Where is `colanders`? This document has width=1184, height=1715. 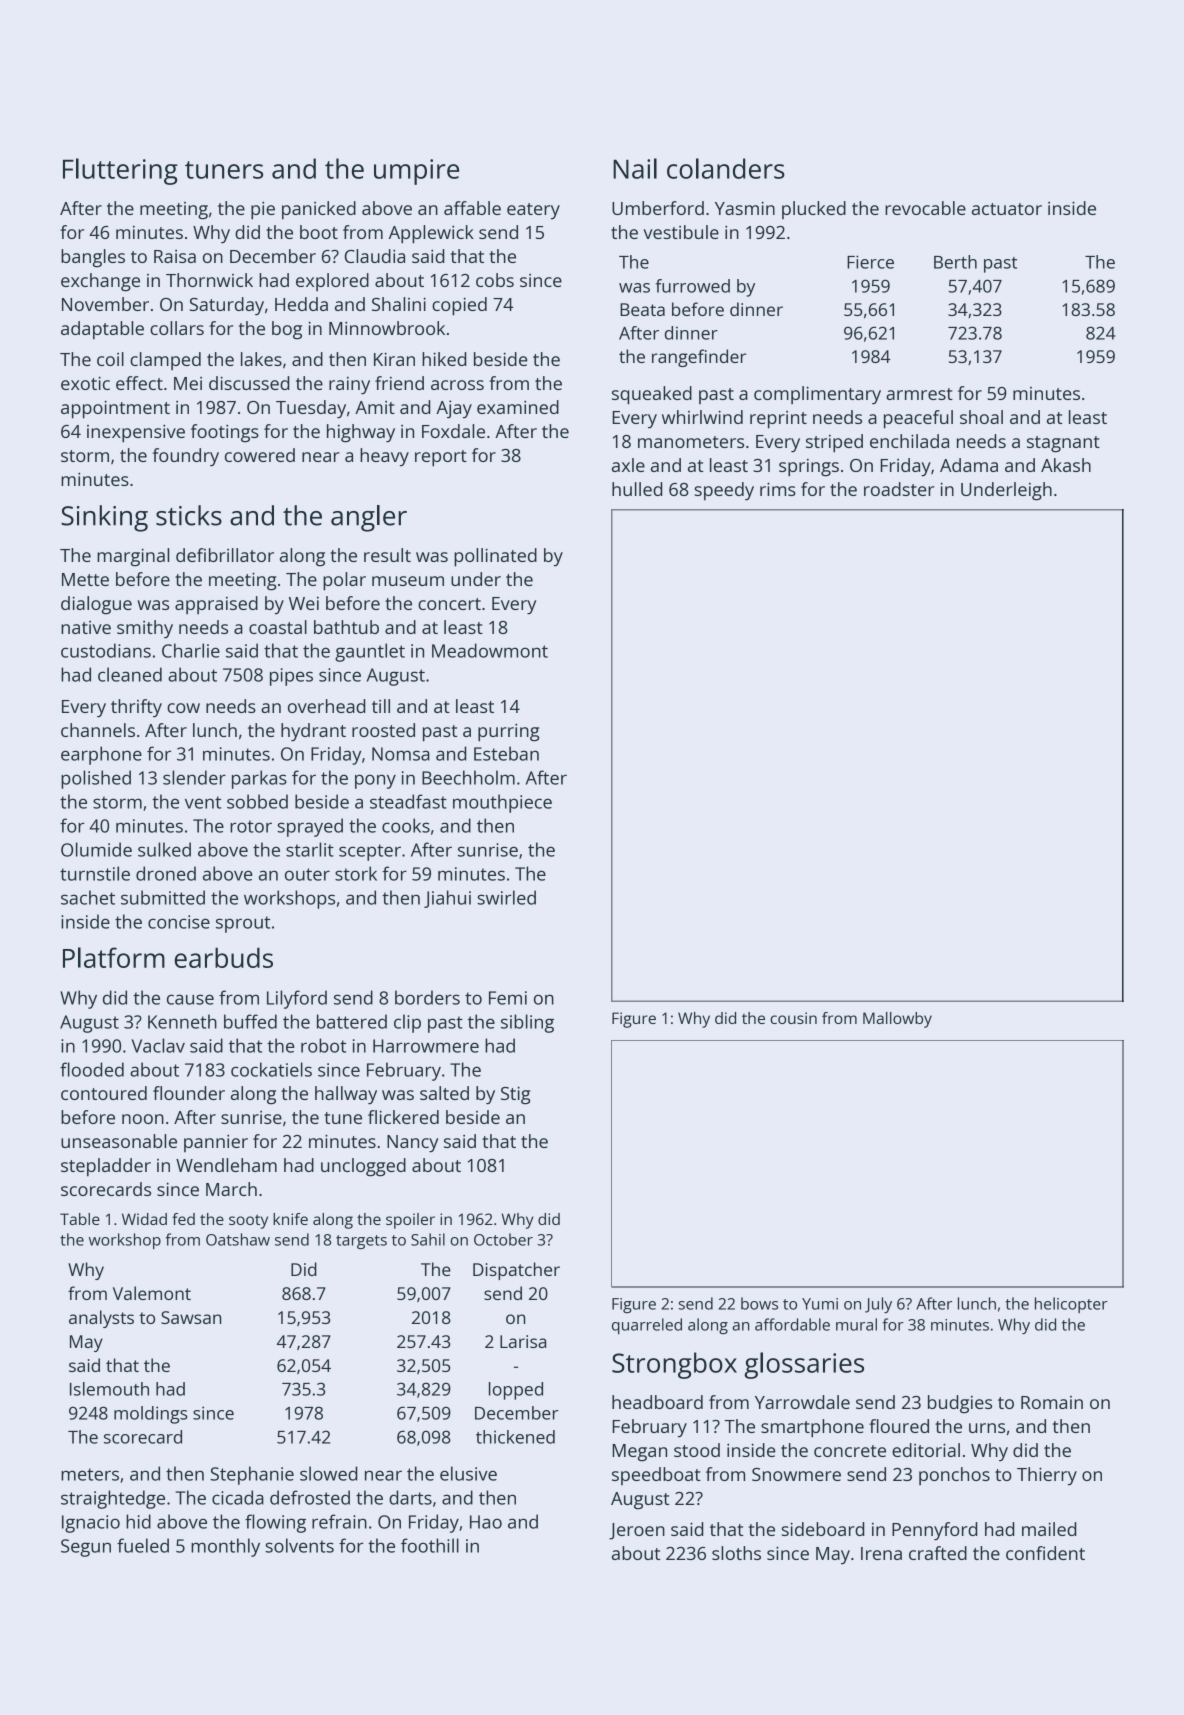 colanders is located at coordinates (726, 168).
